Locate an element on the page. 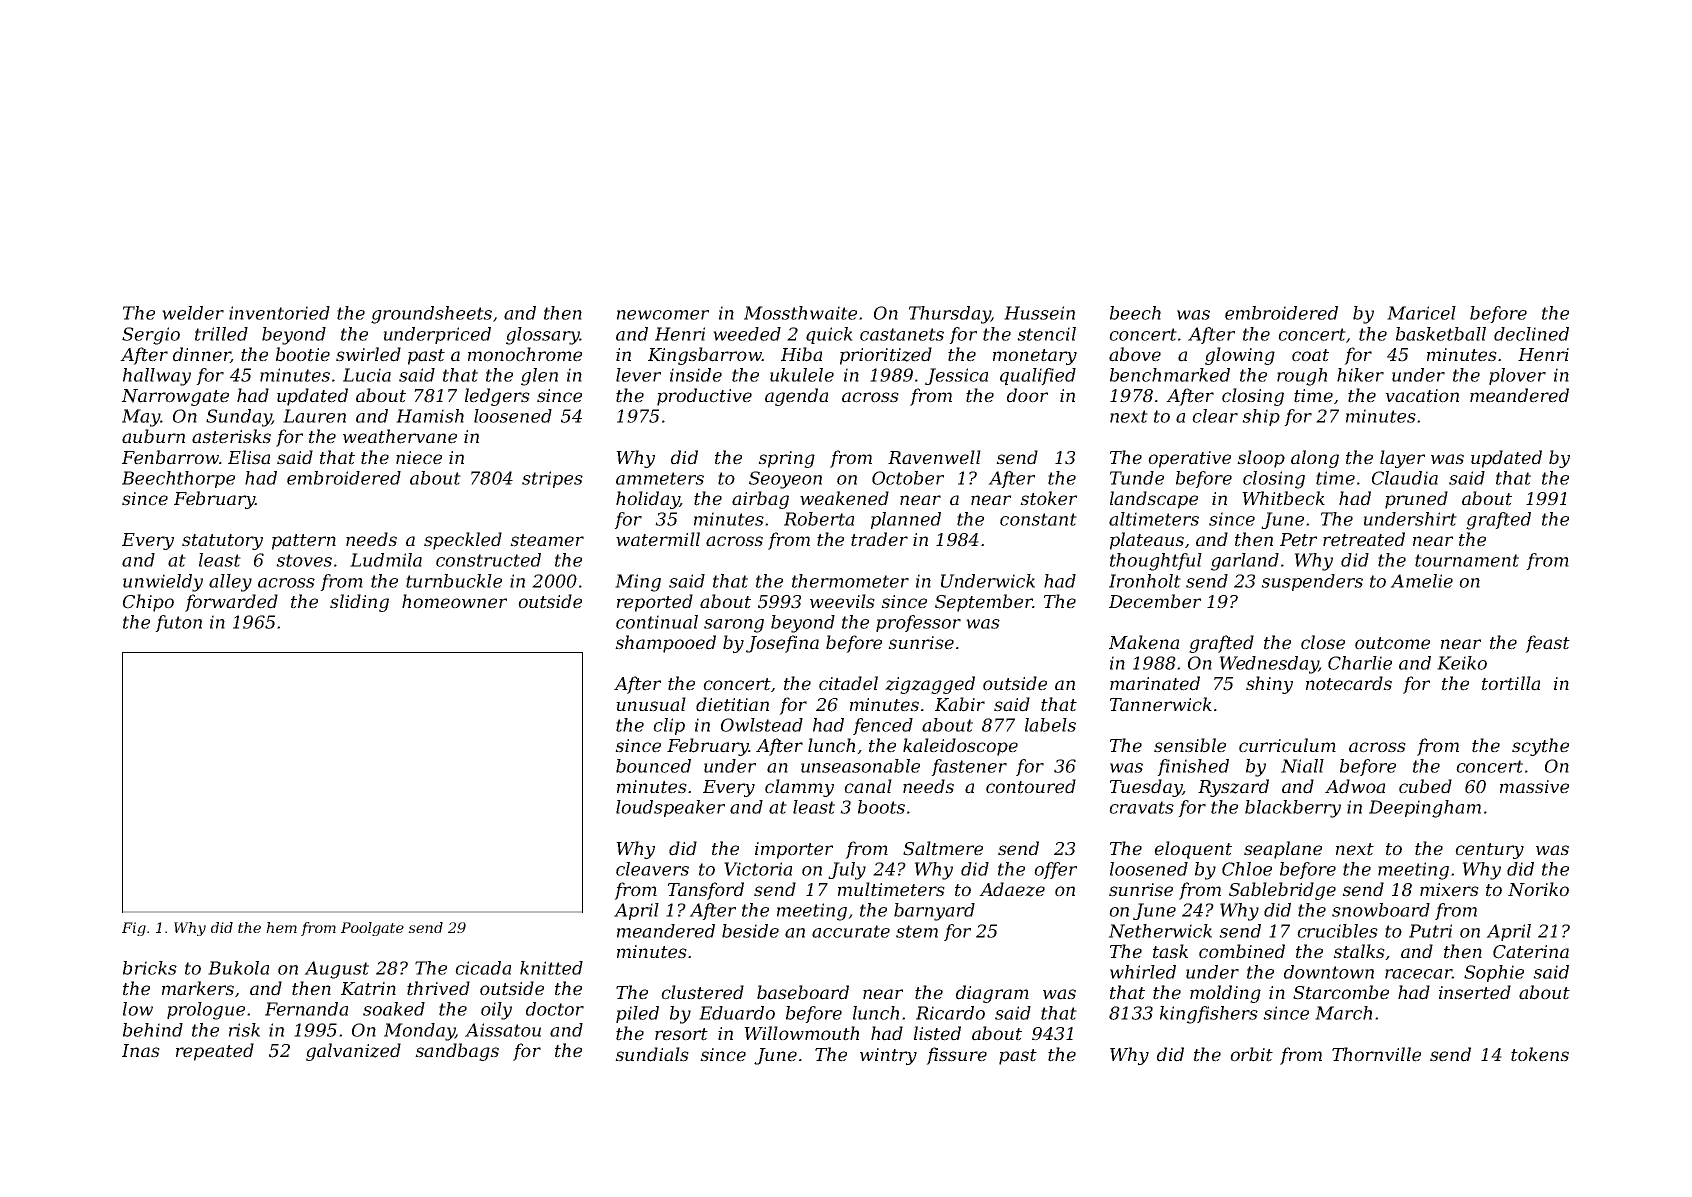 The height and width of the page is (1197, 1692). listed is located at coordinates (937, 1033).
